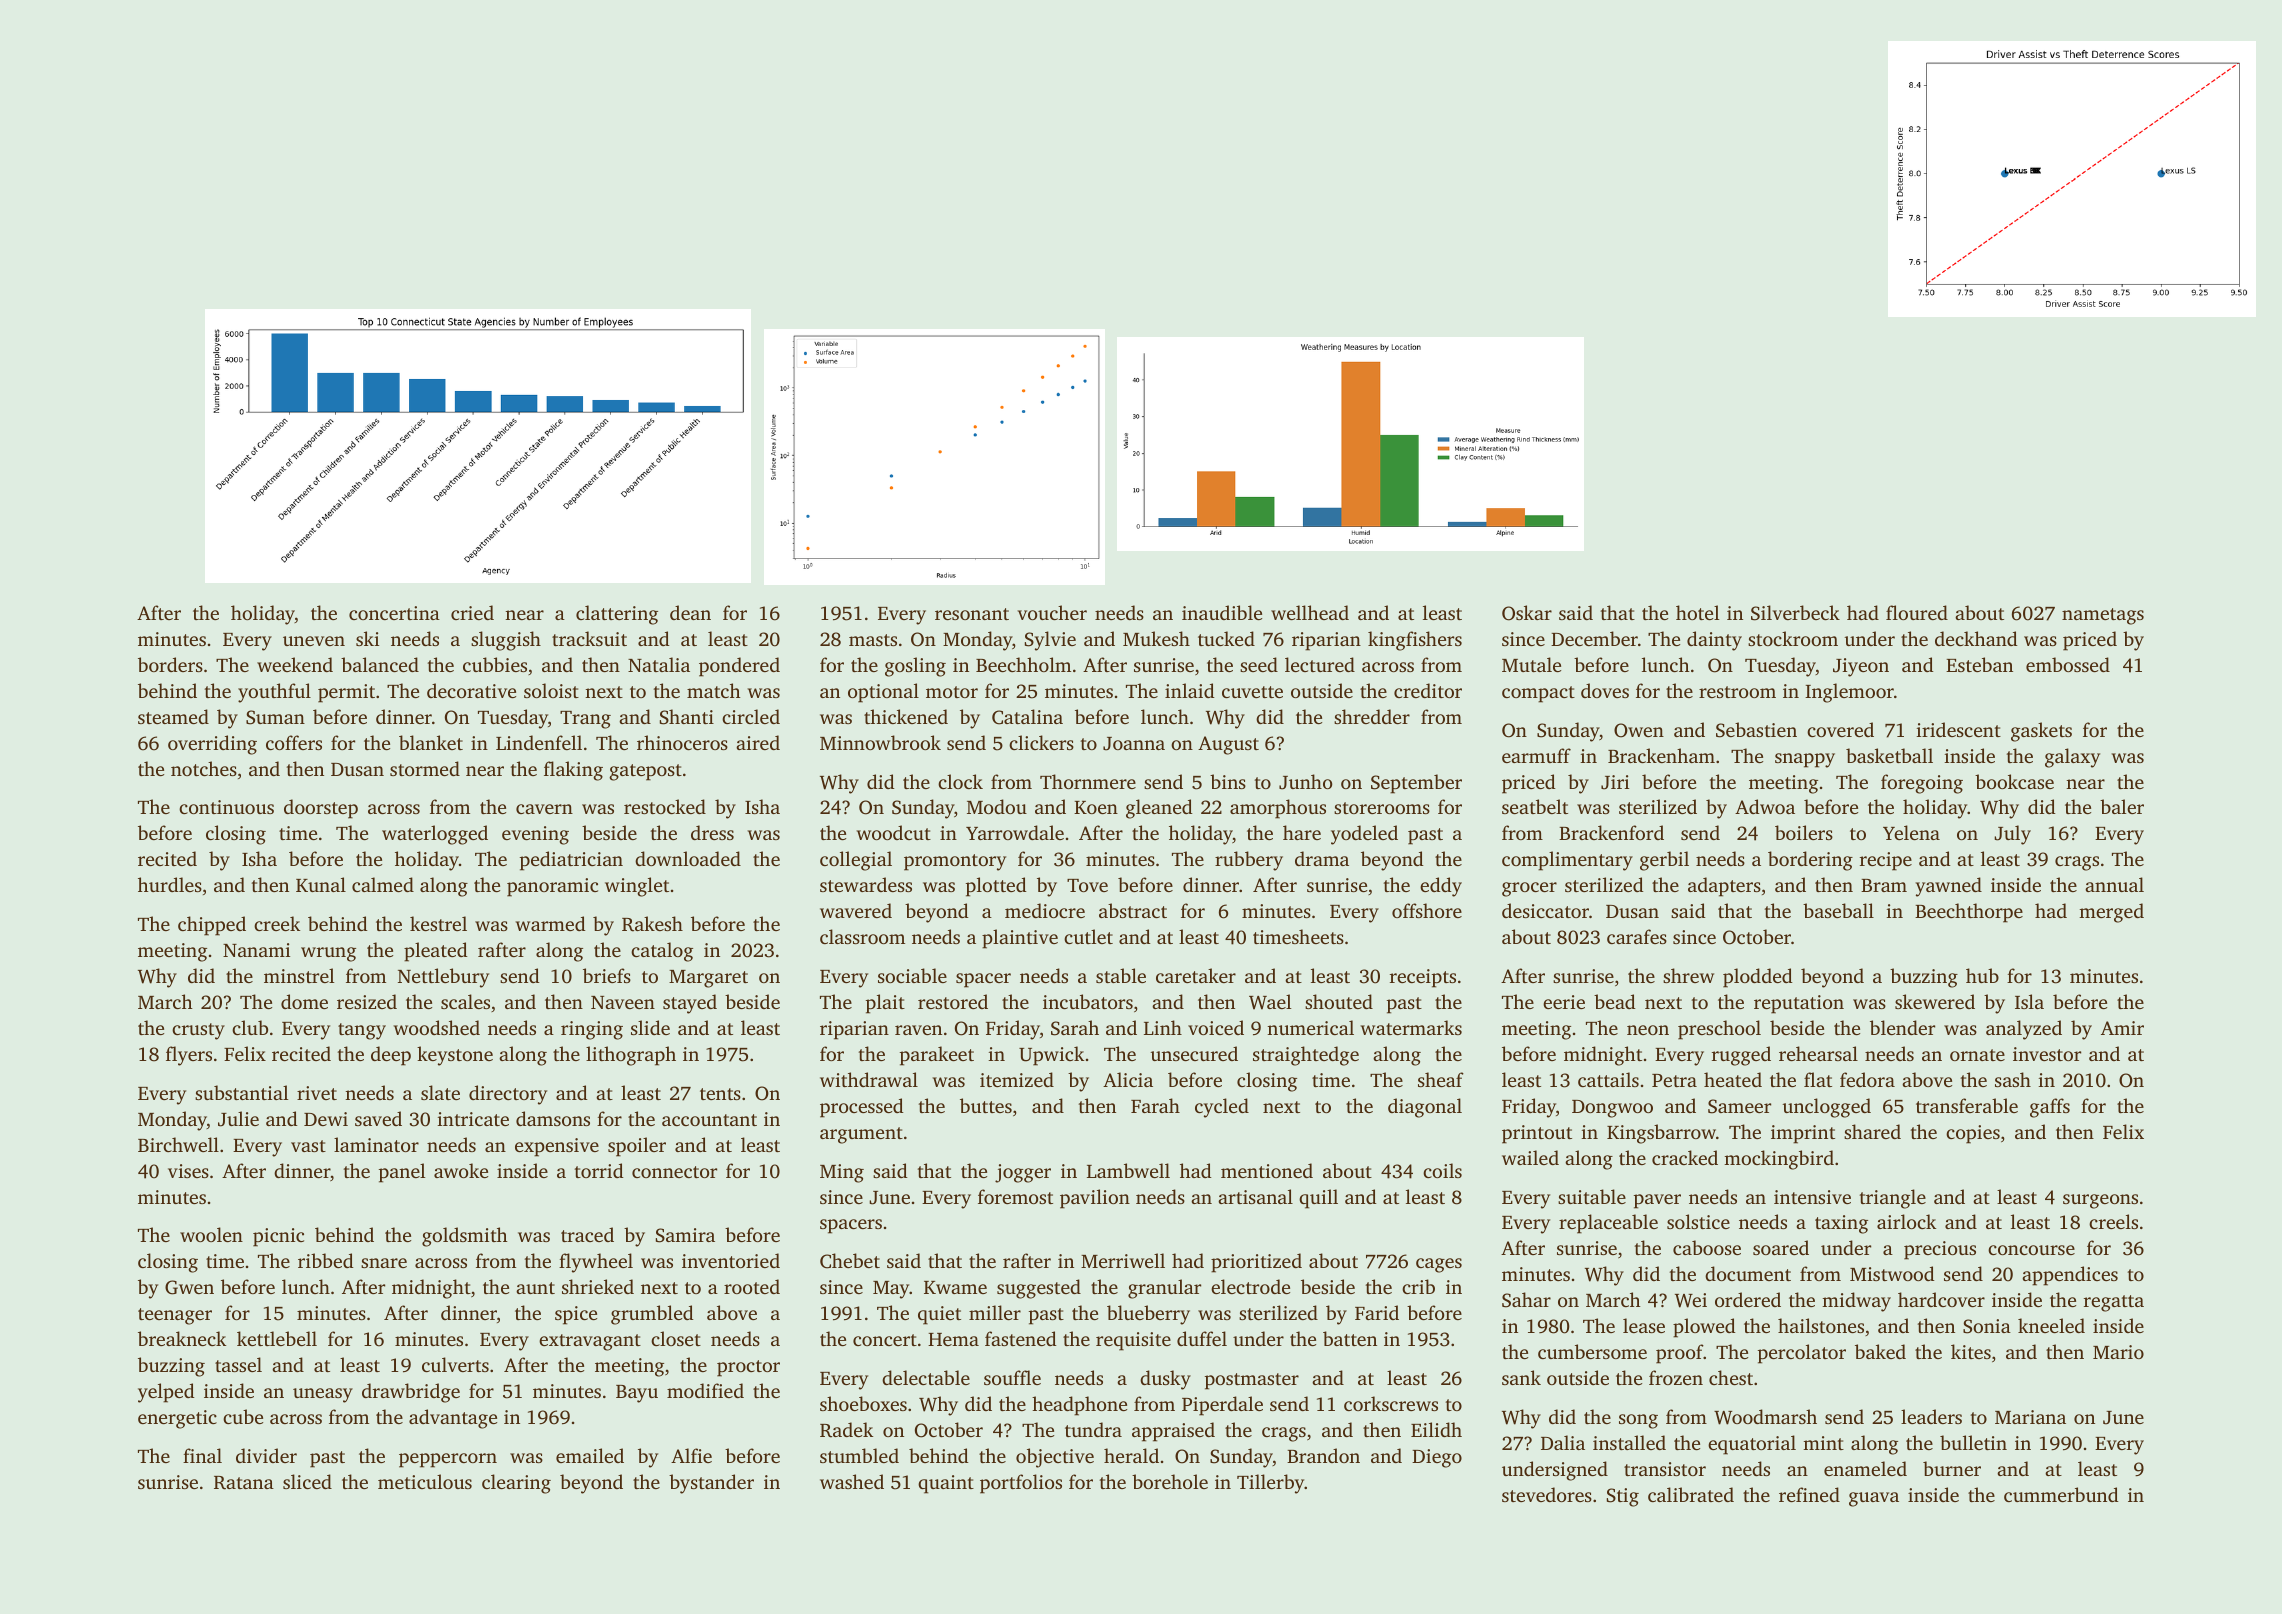  What do you see at coordinates (1015, 1196) in the screenshot?
I see `foremost` at bounding box center [1015, 1196].
